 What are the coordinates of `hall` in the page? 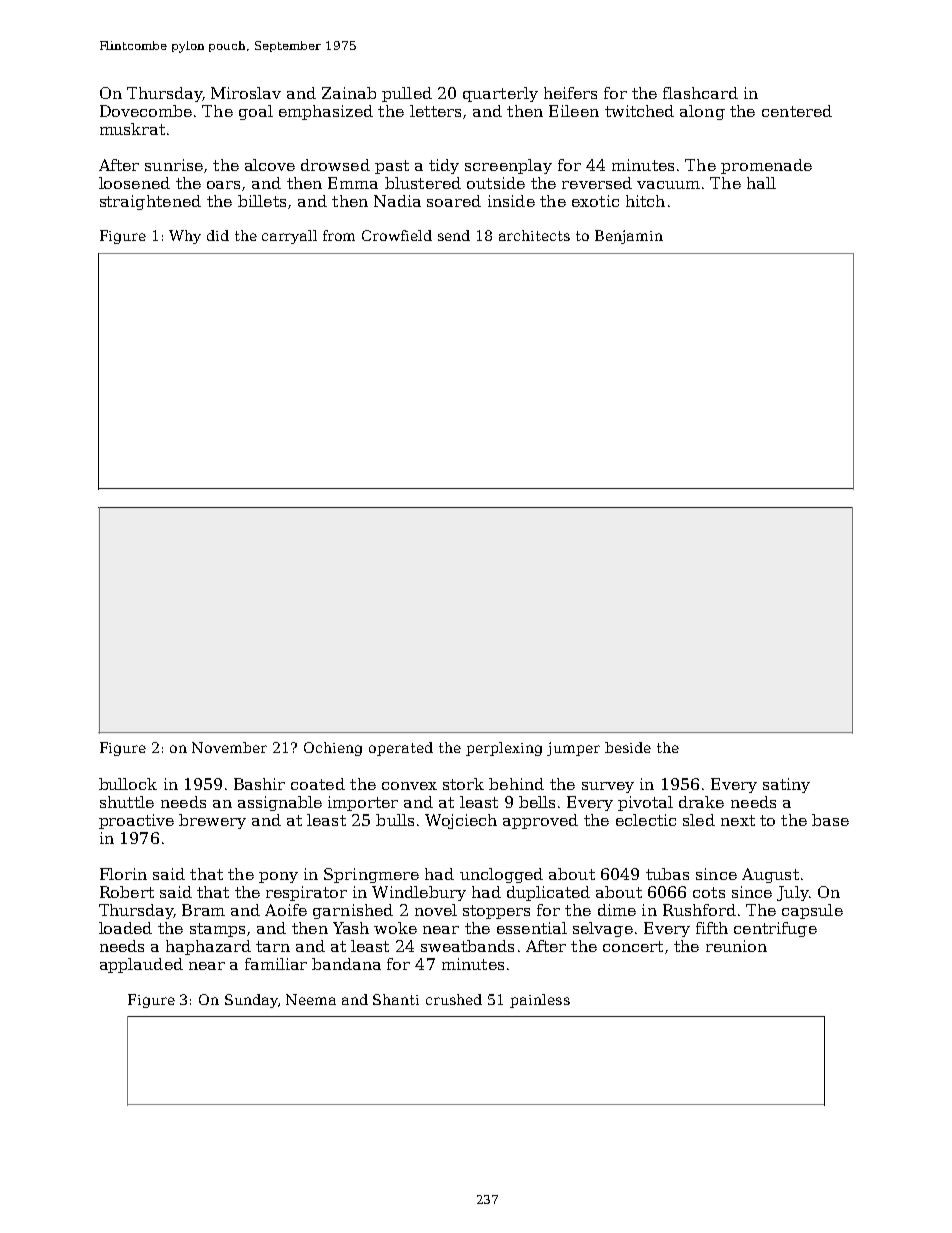 It's located at (761, 183).
